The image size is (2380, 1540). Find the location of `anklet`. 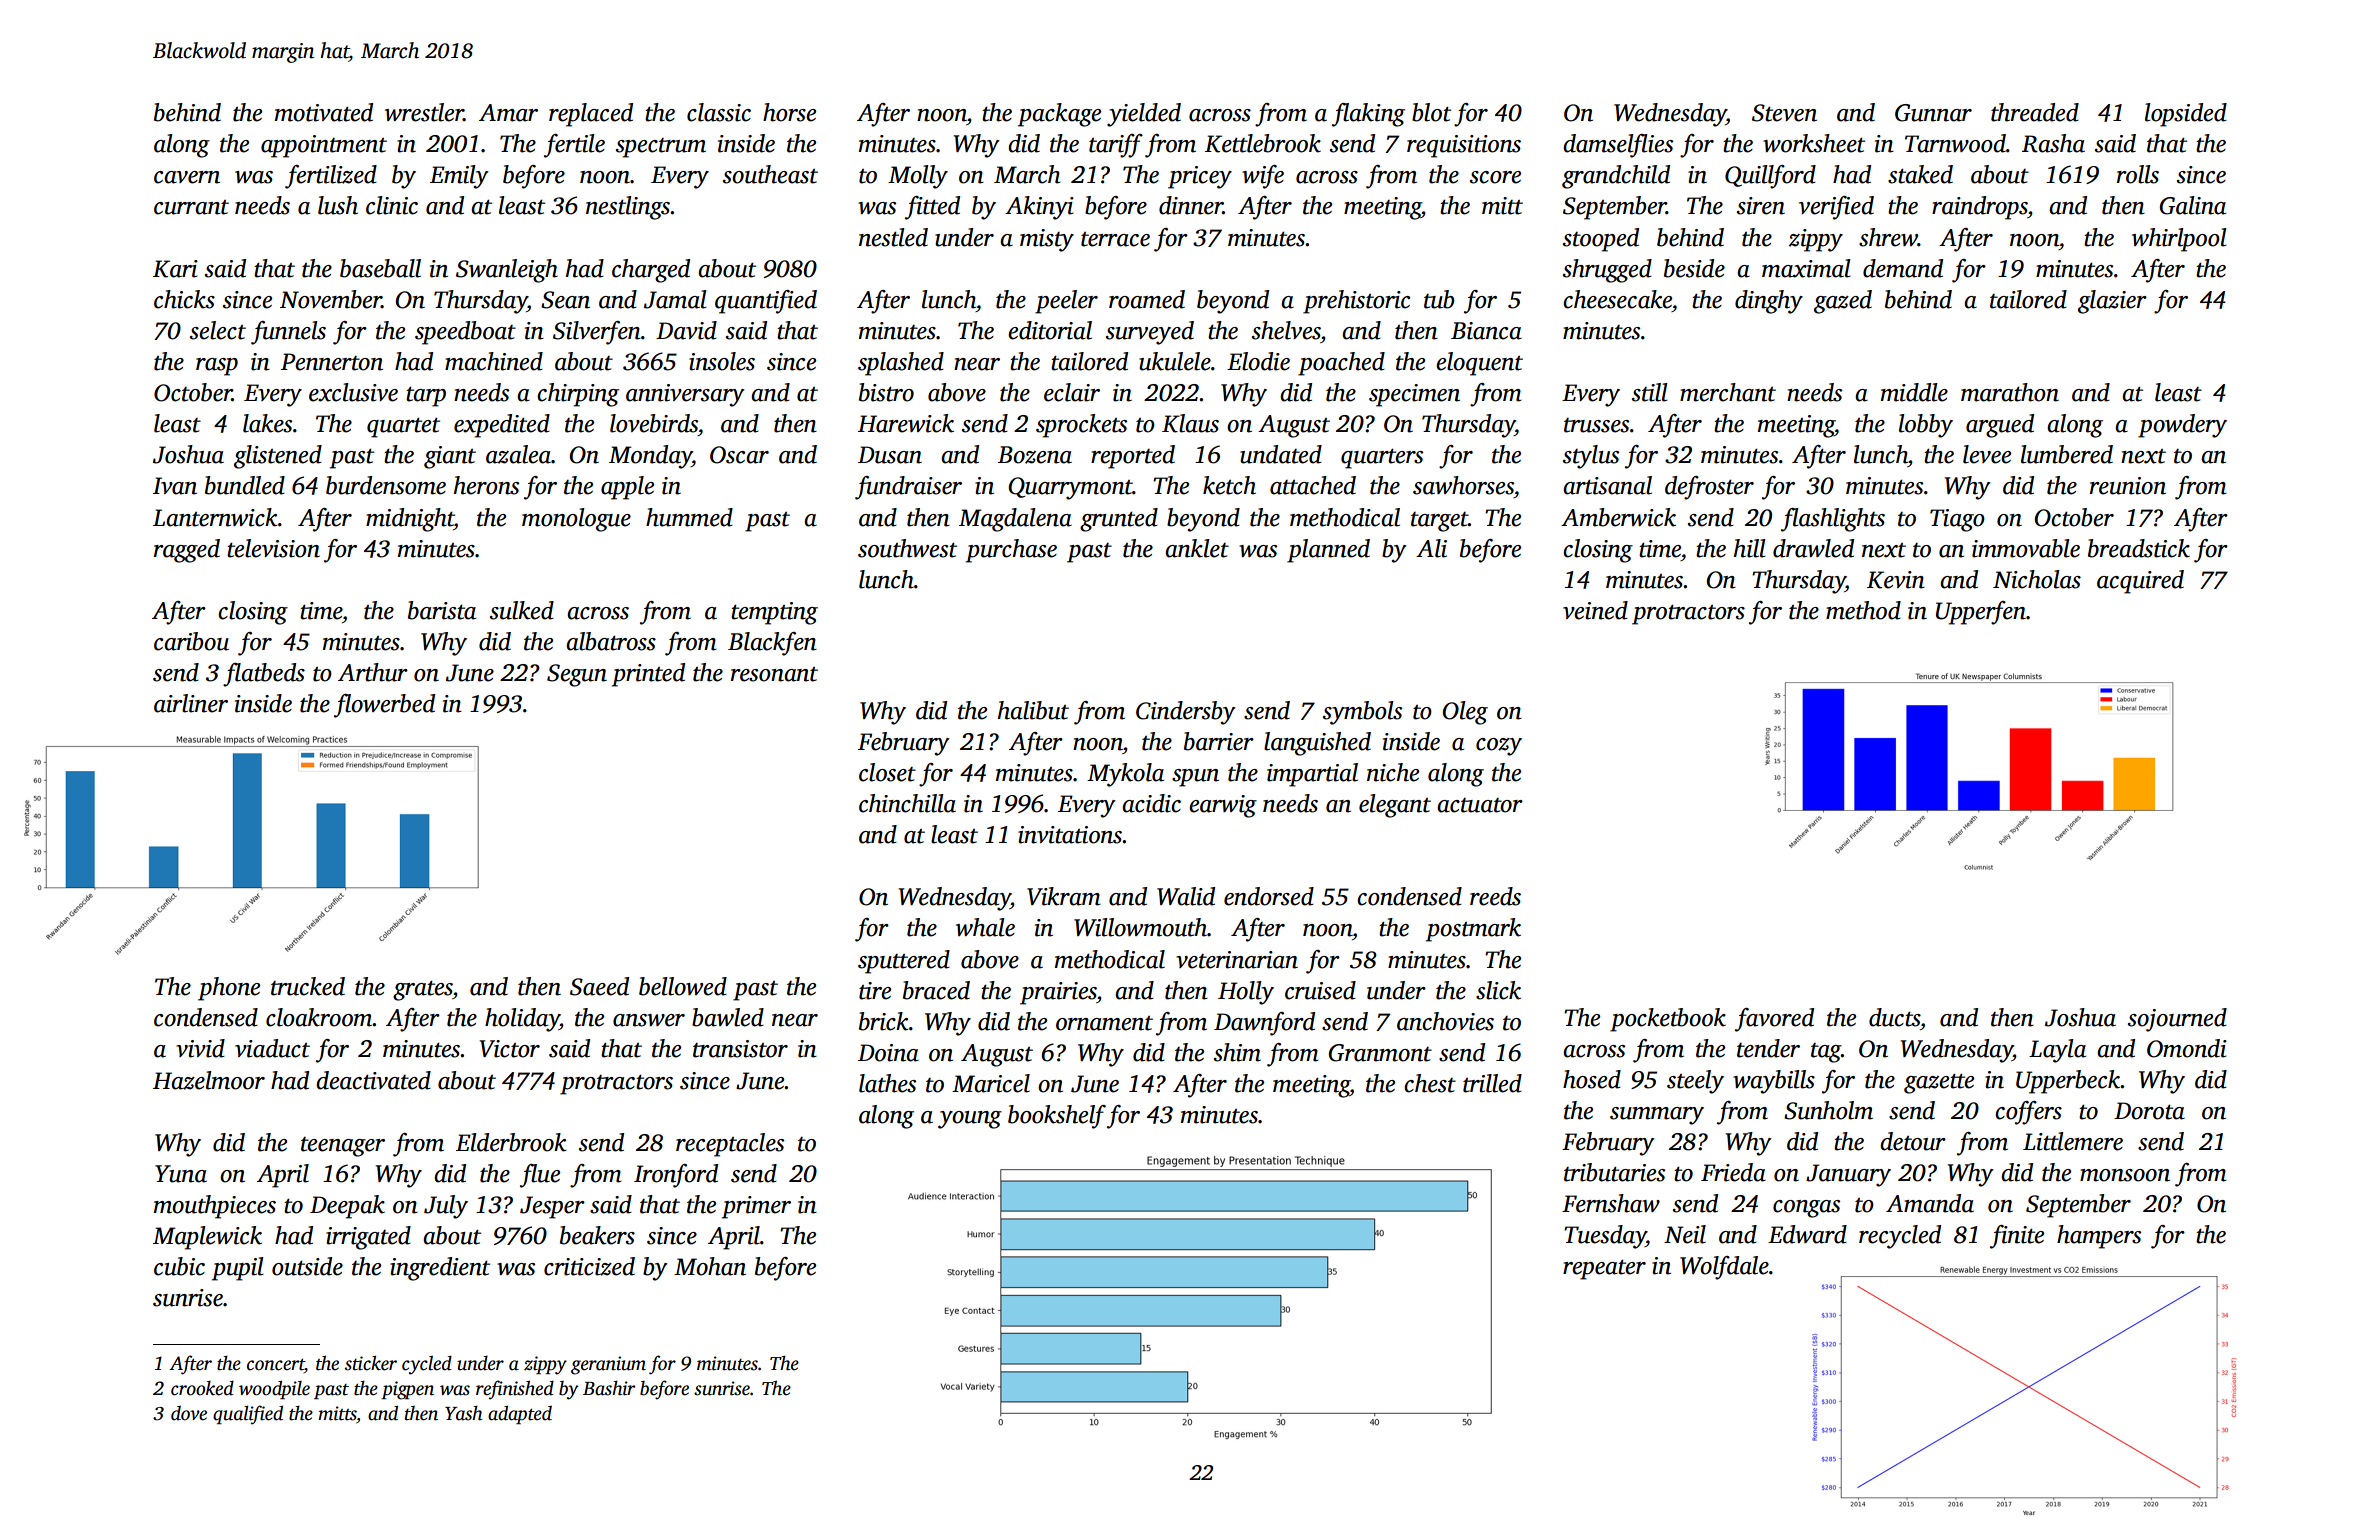

anklet is located at coordinates (1197, 548).
